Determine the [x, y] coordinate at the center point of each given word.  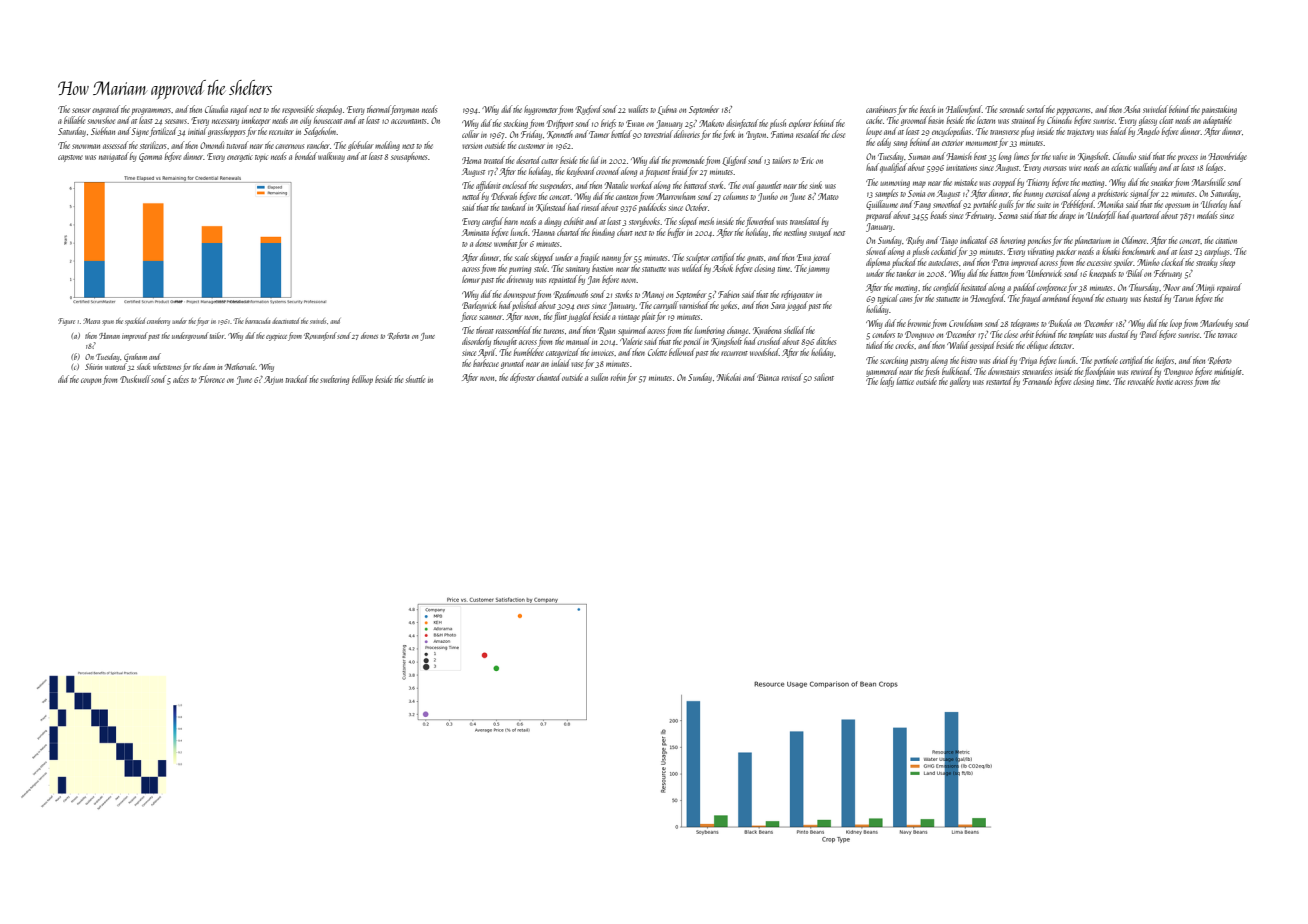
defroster [522, 378]
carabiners [881, 109]
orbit [1027, 334]
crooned [608, 171]
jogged [797, 306]
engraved [106, 110]
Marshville [1208, 182]
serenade [1011, 109]
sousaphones [409, 157]
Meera [91, 321]
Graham [135, 357]
